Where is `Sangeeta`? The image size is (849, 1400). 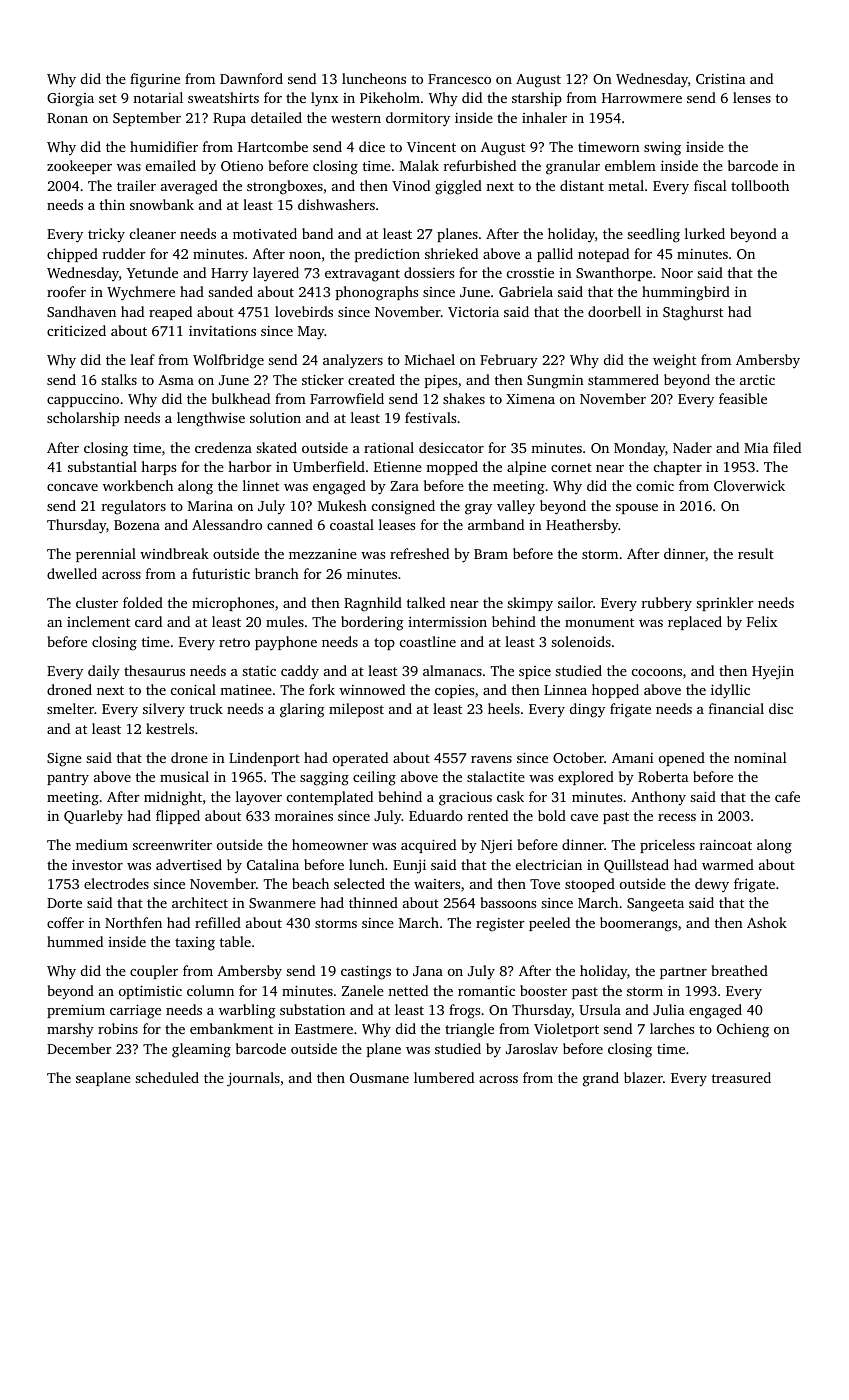 Sangeeta is located at coordinates (655, 905).
